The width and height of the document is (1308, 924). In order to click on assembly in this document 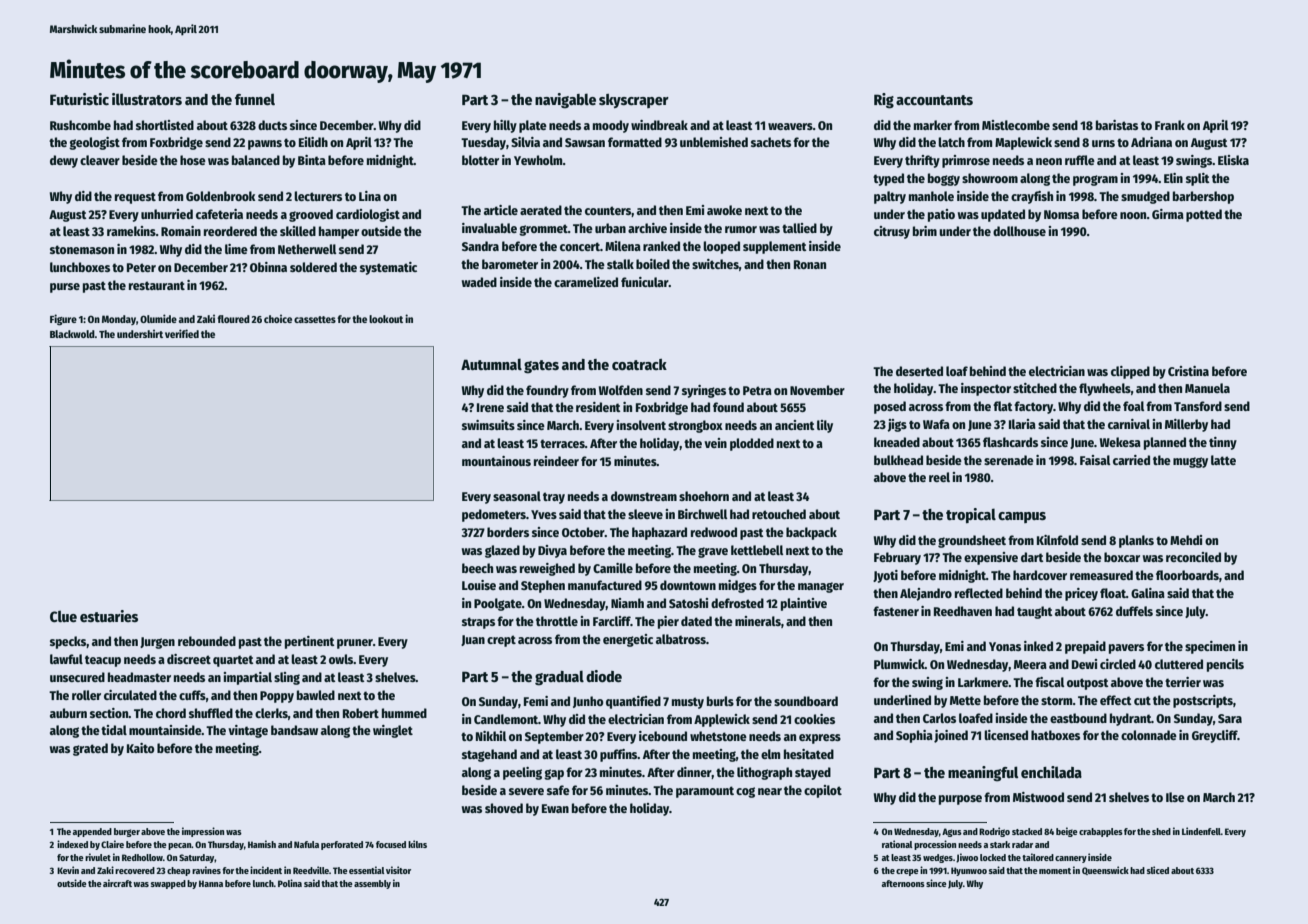, I will do `click(372, 884)`.
